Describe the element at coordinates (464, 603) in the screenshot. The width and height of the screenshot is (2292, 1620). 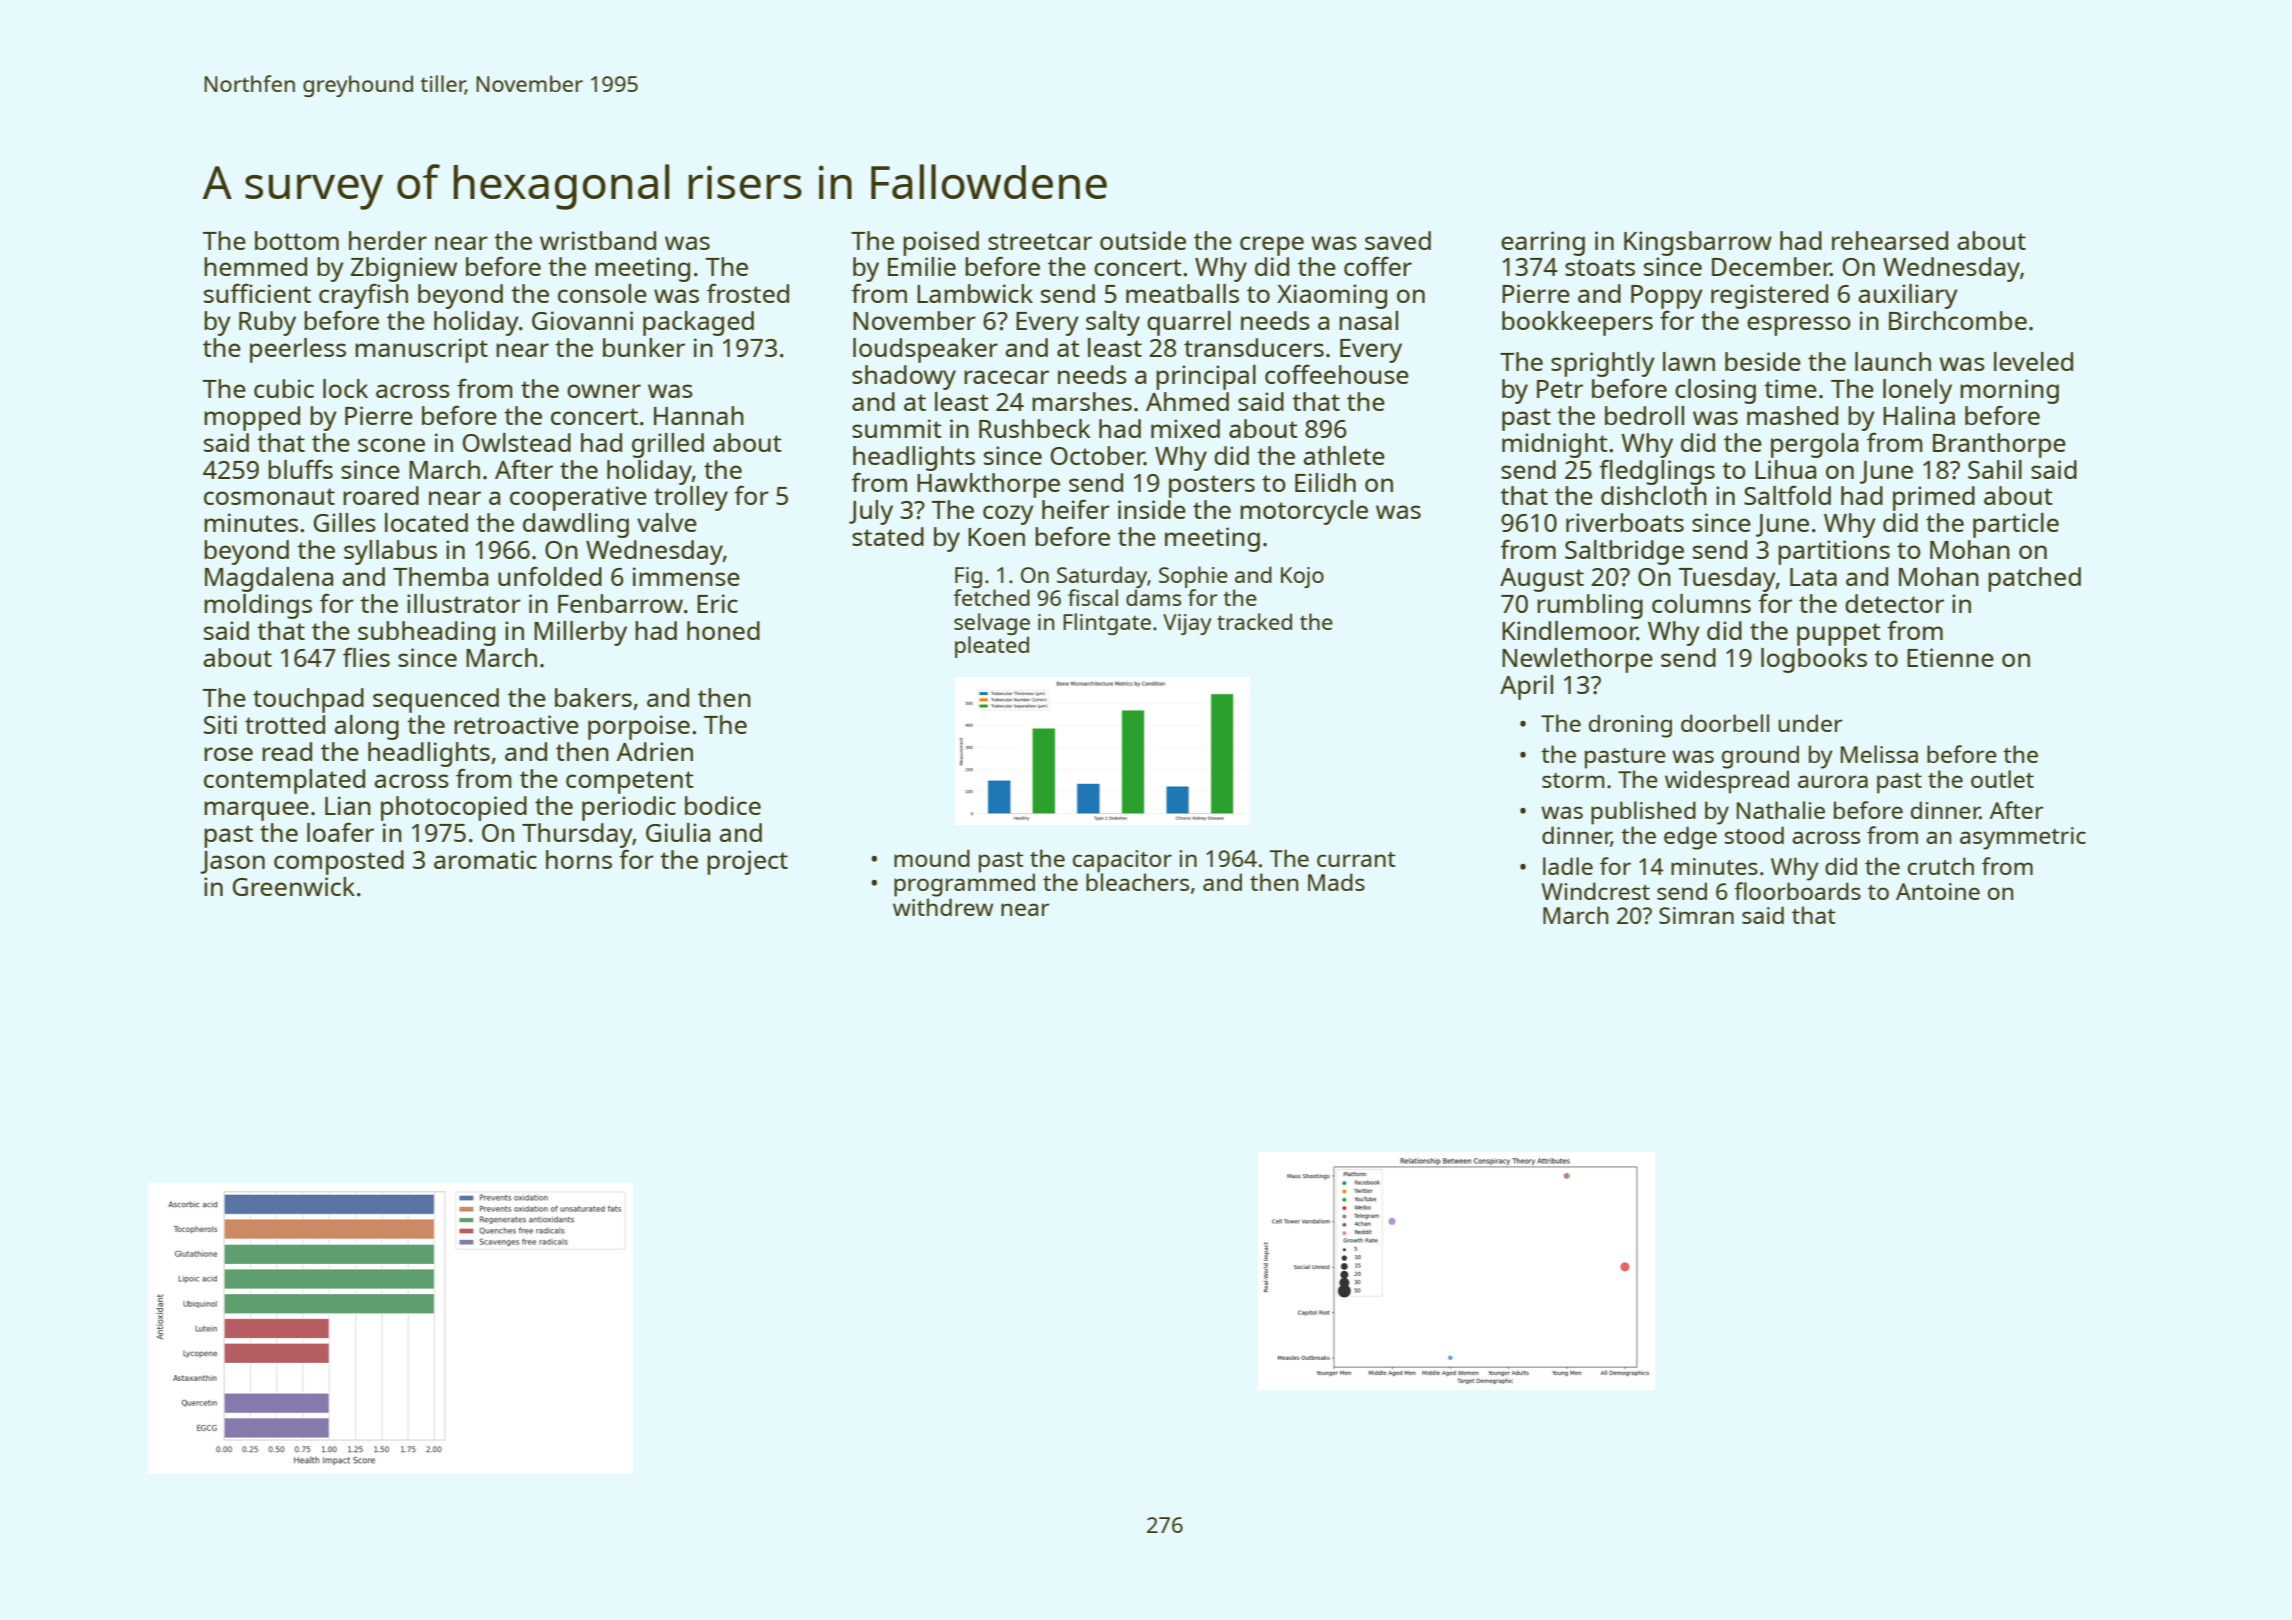
I see `illustrator` at that location.
